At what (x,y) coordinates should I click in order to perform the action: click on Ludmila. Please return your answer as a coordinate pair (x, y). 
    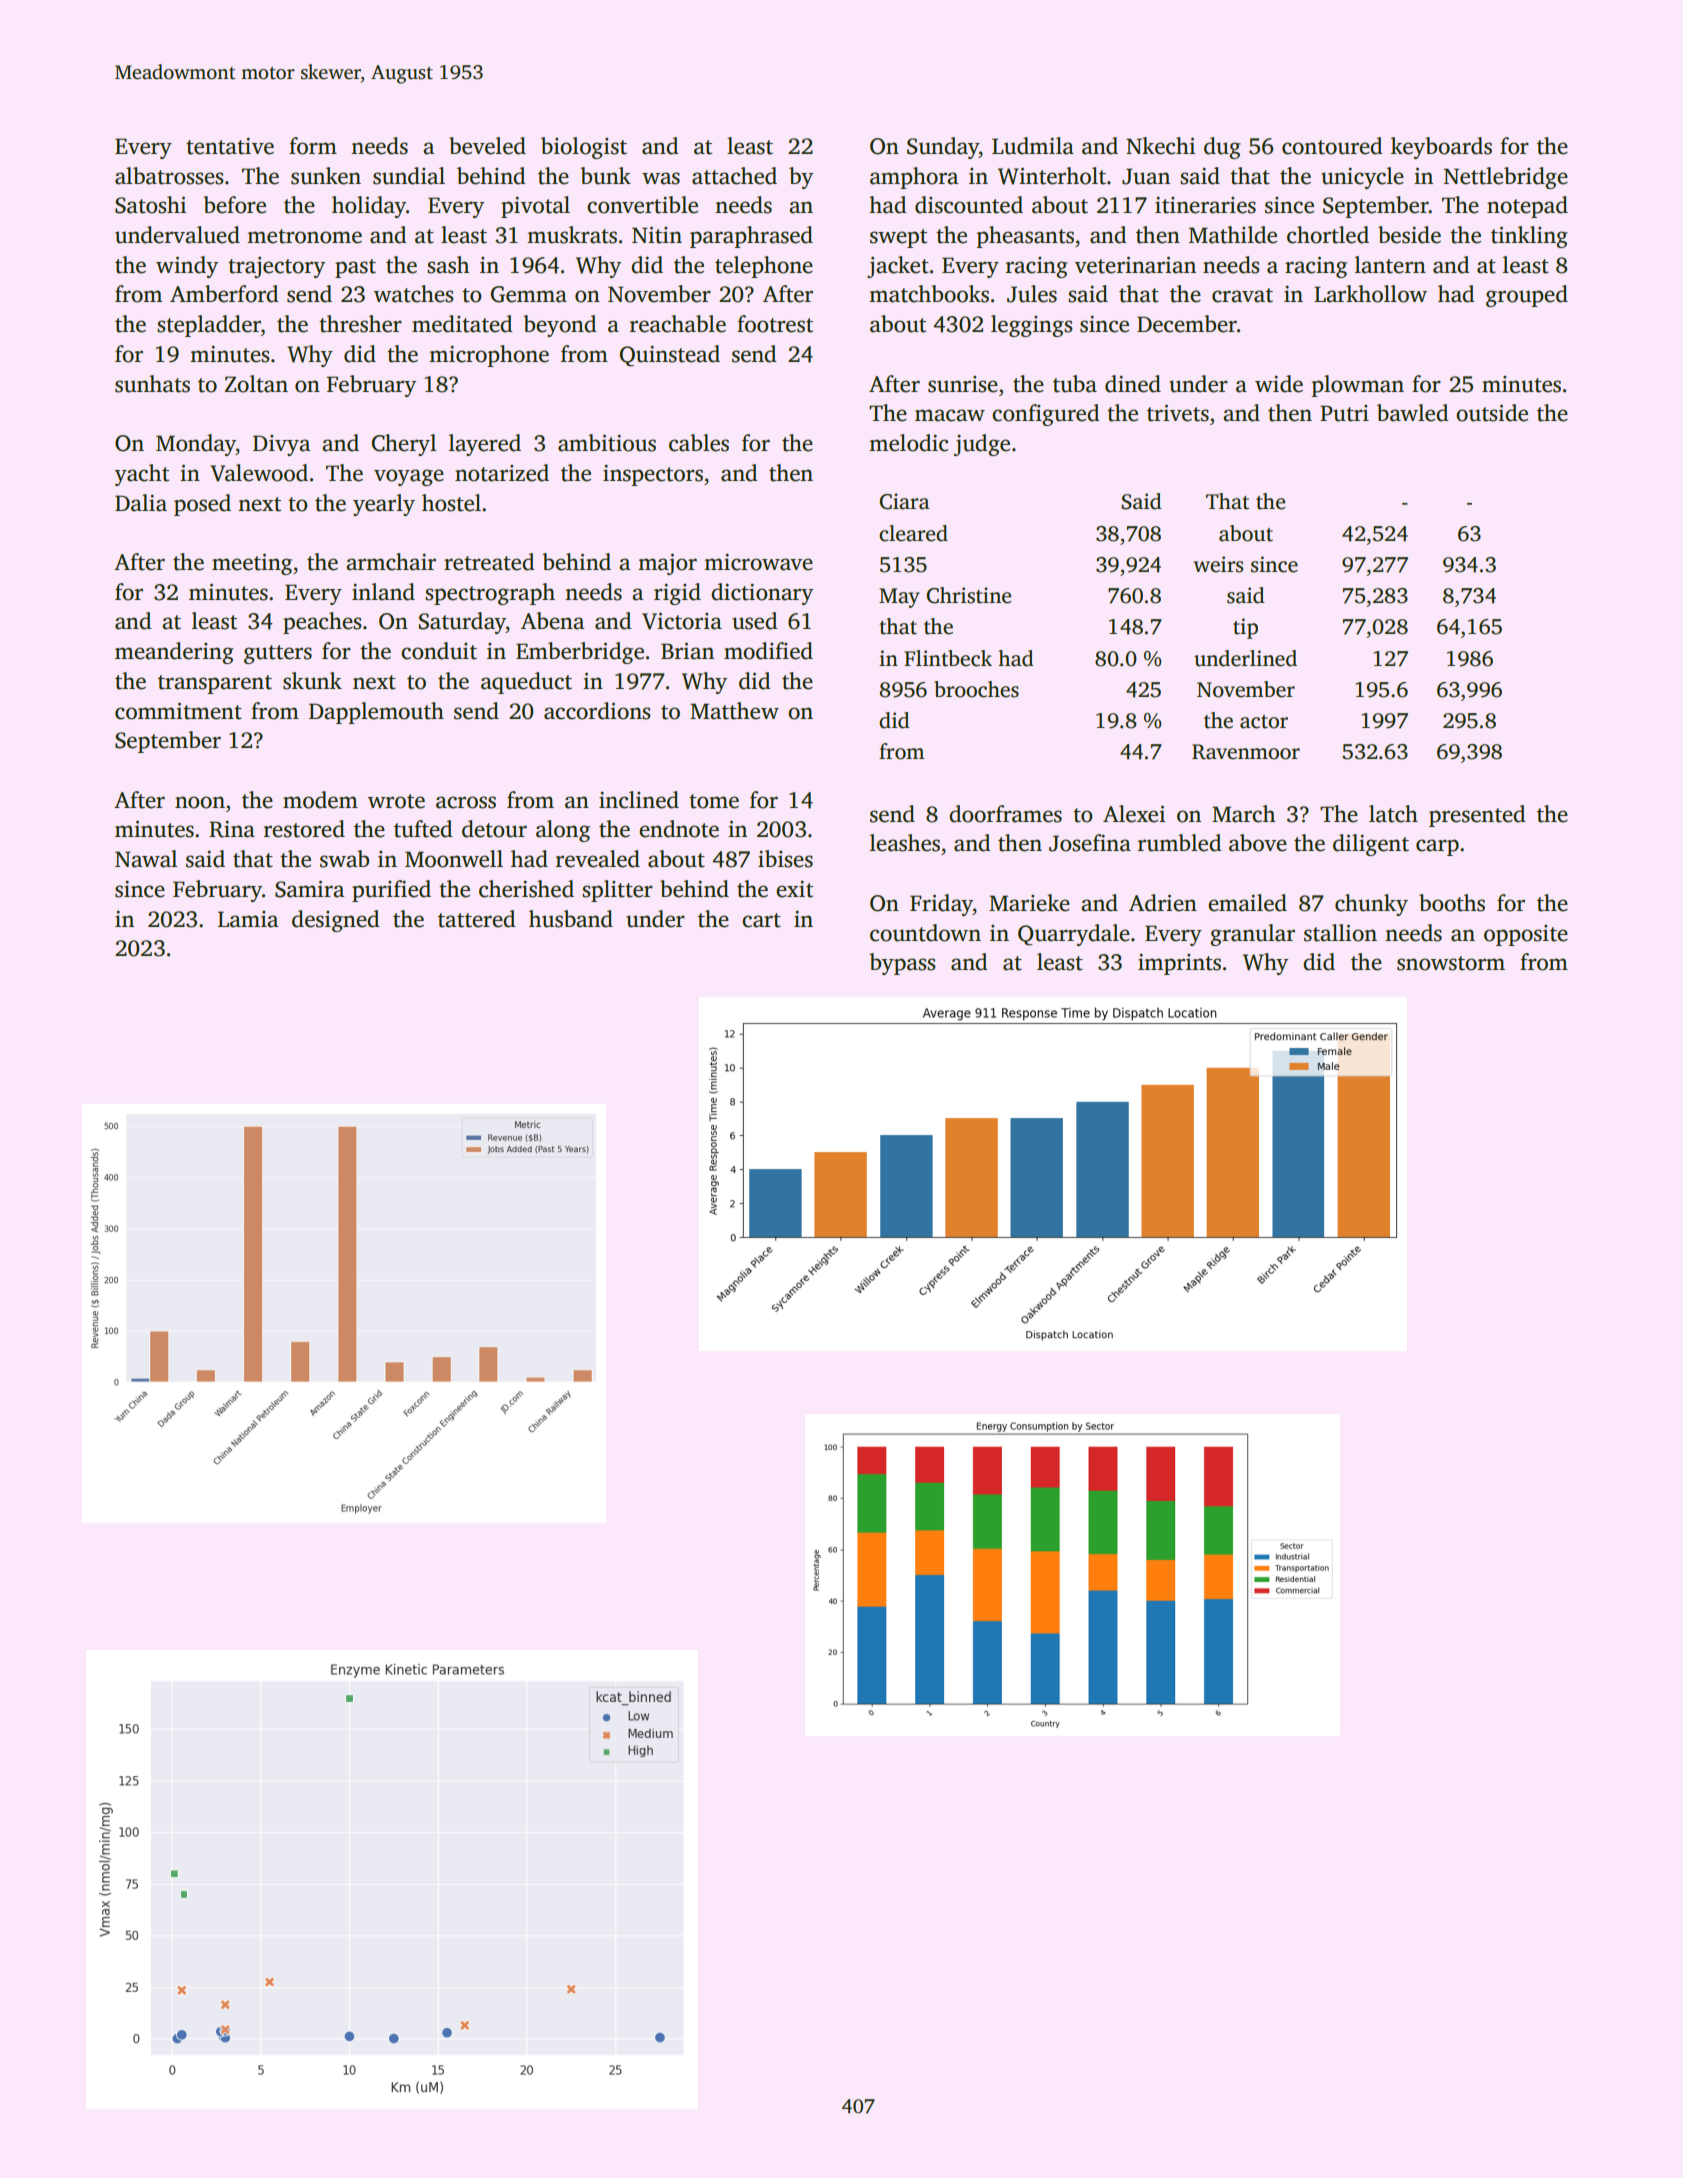
    Looking at the image, I should click on (1033, 146).
